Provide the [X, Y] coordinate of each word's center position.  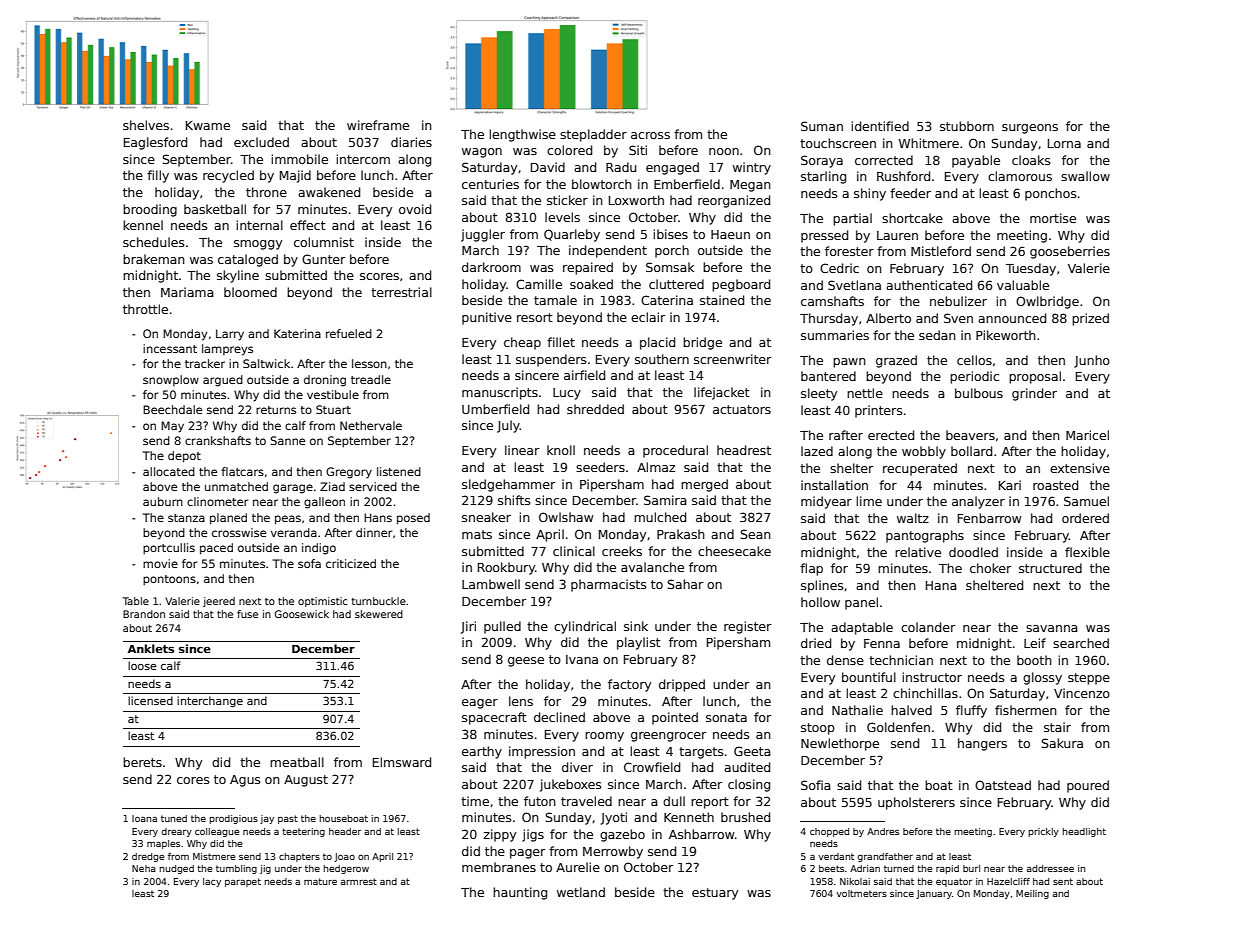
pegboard [741, 285]
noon [724, 151]
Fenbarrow [989, 518]
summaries [835, 335]
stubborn [967, 126]
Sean [756, 534]
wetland [581, 892]
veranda [294, 532]
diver [577, 767]
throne [266, 192]
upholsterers [916, 803]
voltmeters [861, 893]
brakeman [154, 259]
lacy [212, 882]
